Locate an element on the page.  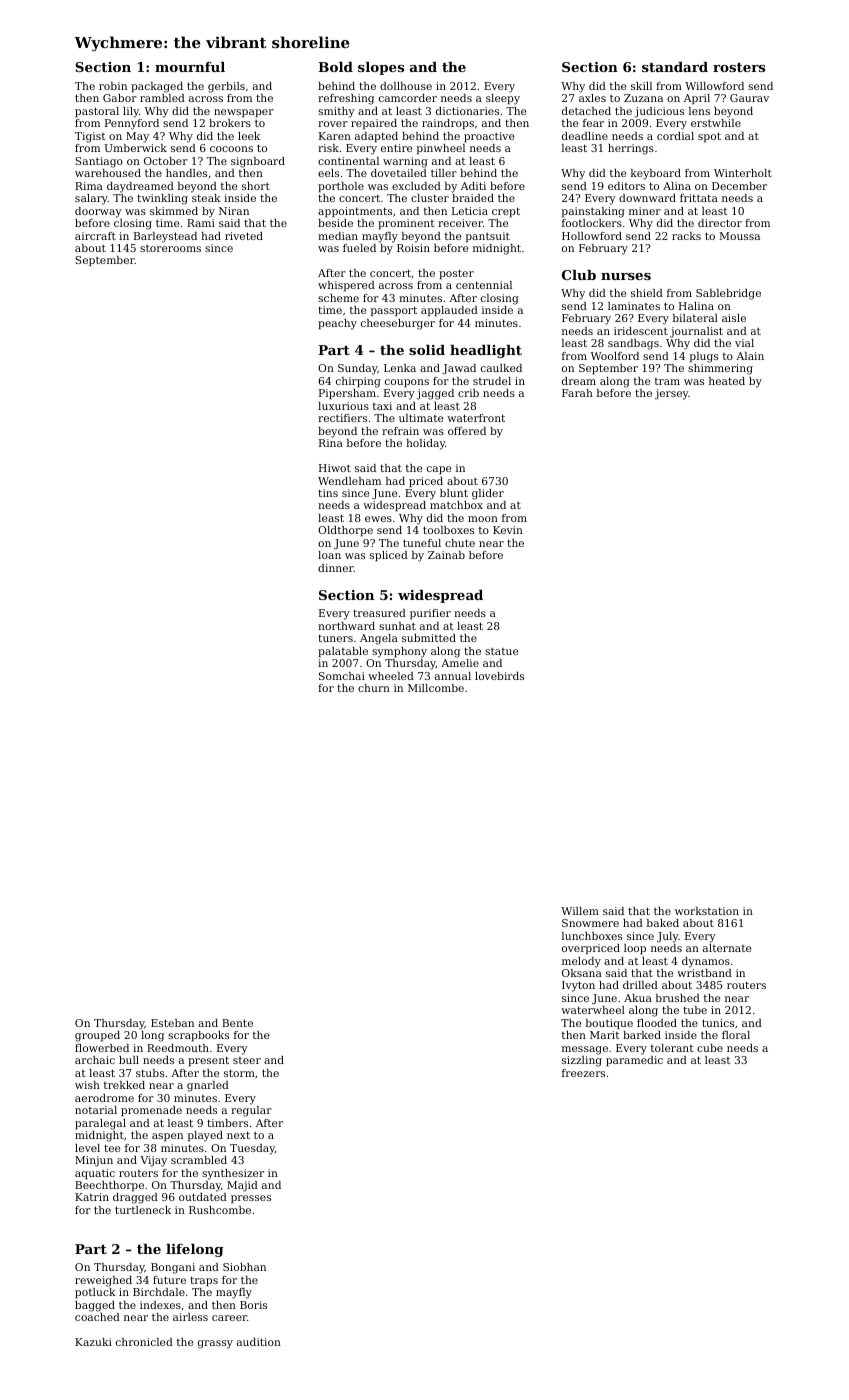
taxi is located at coordinates (382, 406).
